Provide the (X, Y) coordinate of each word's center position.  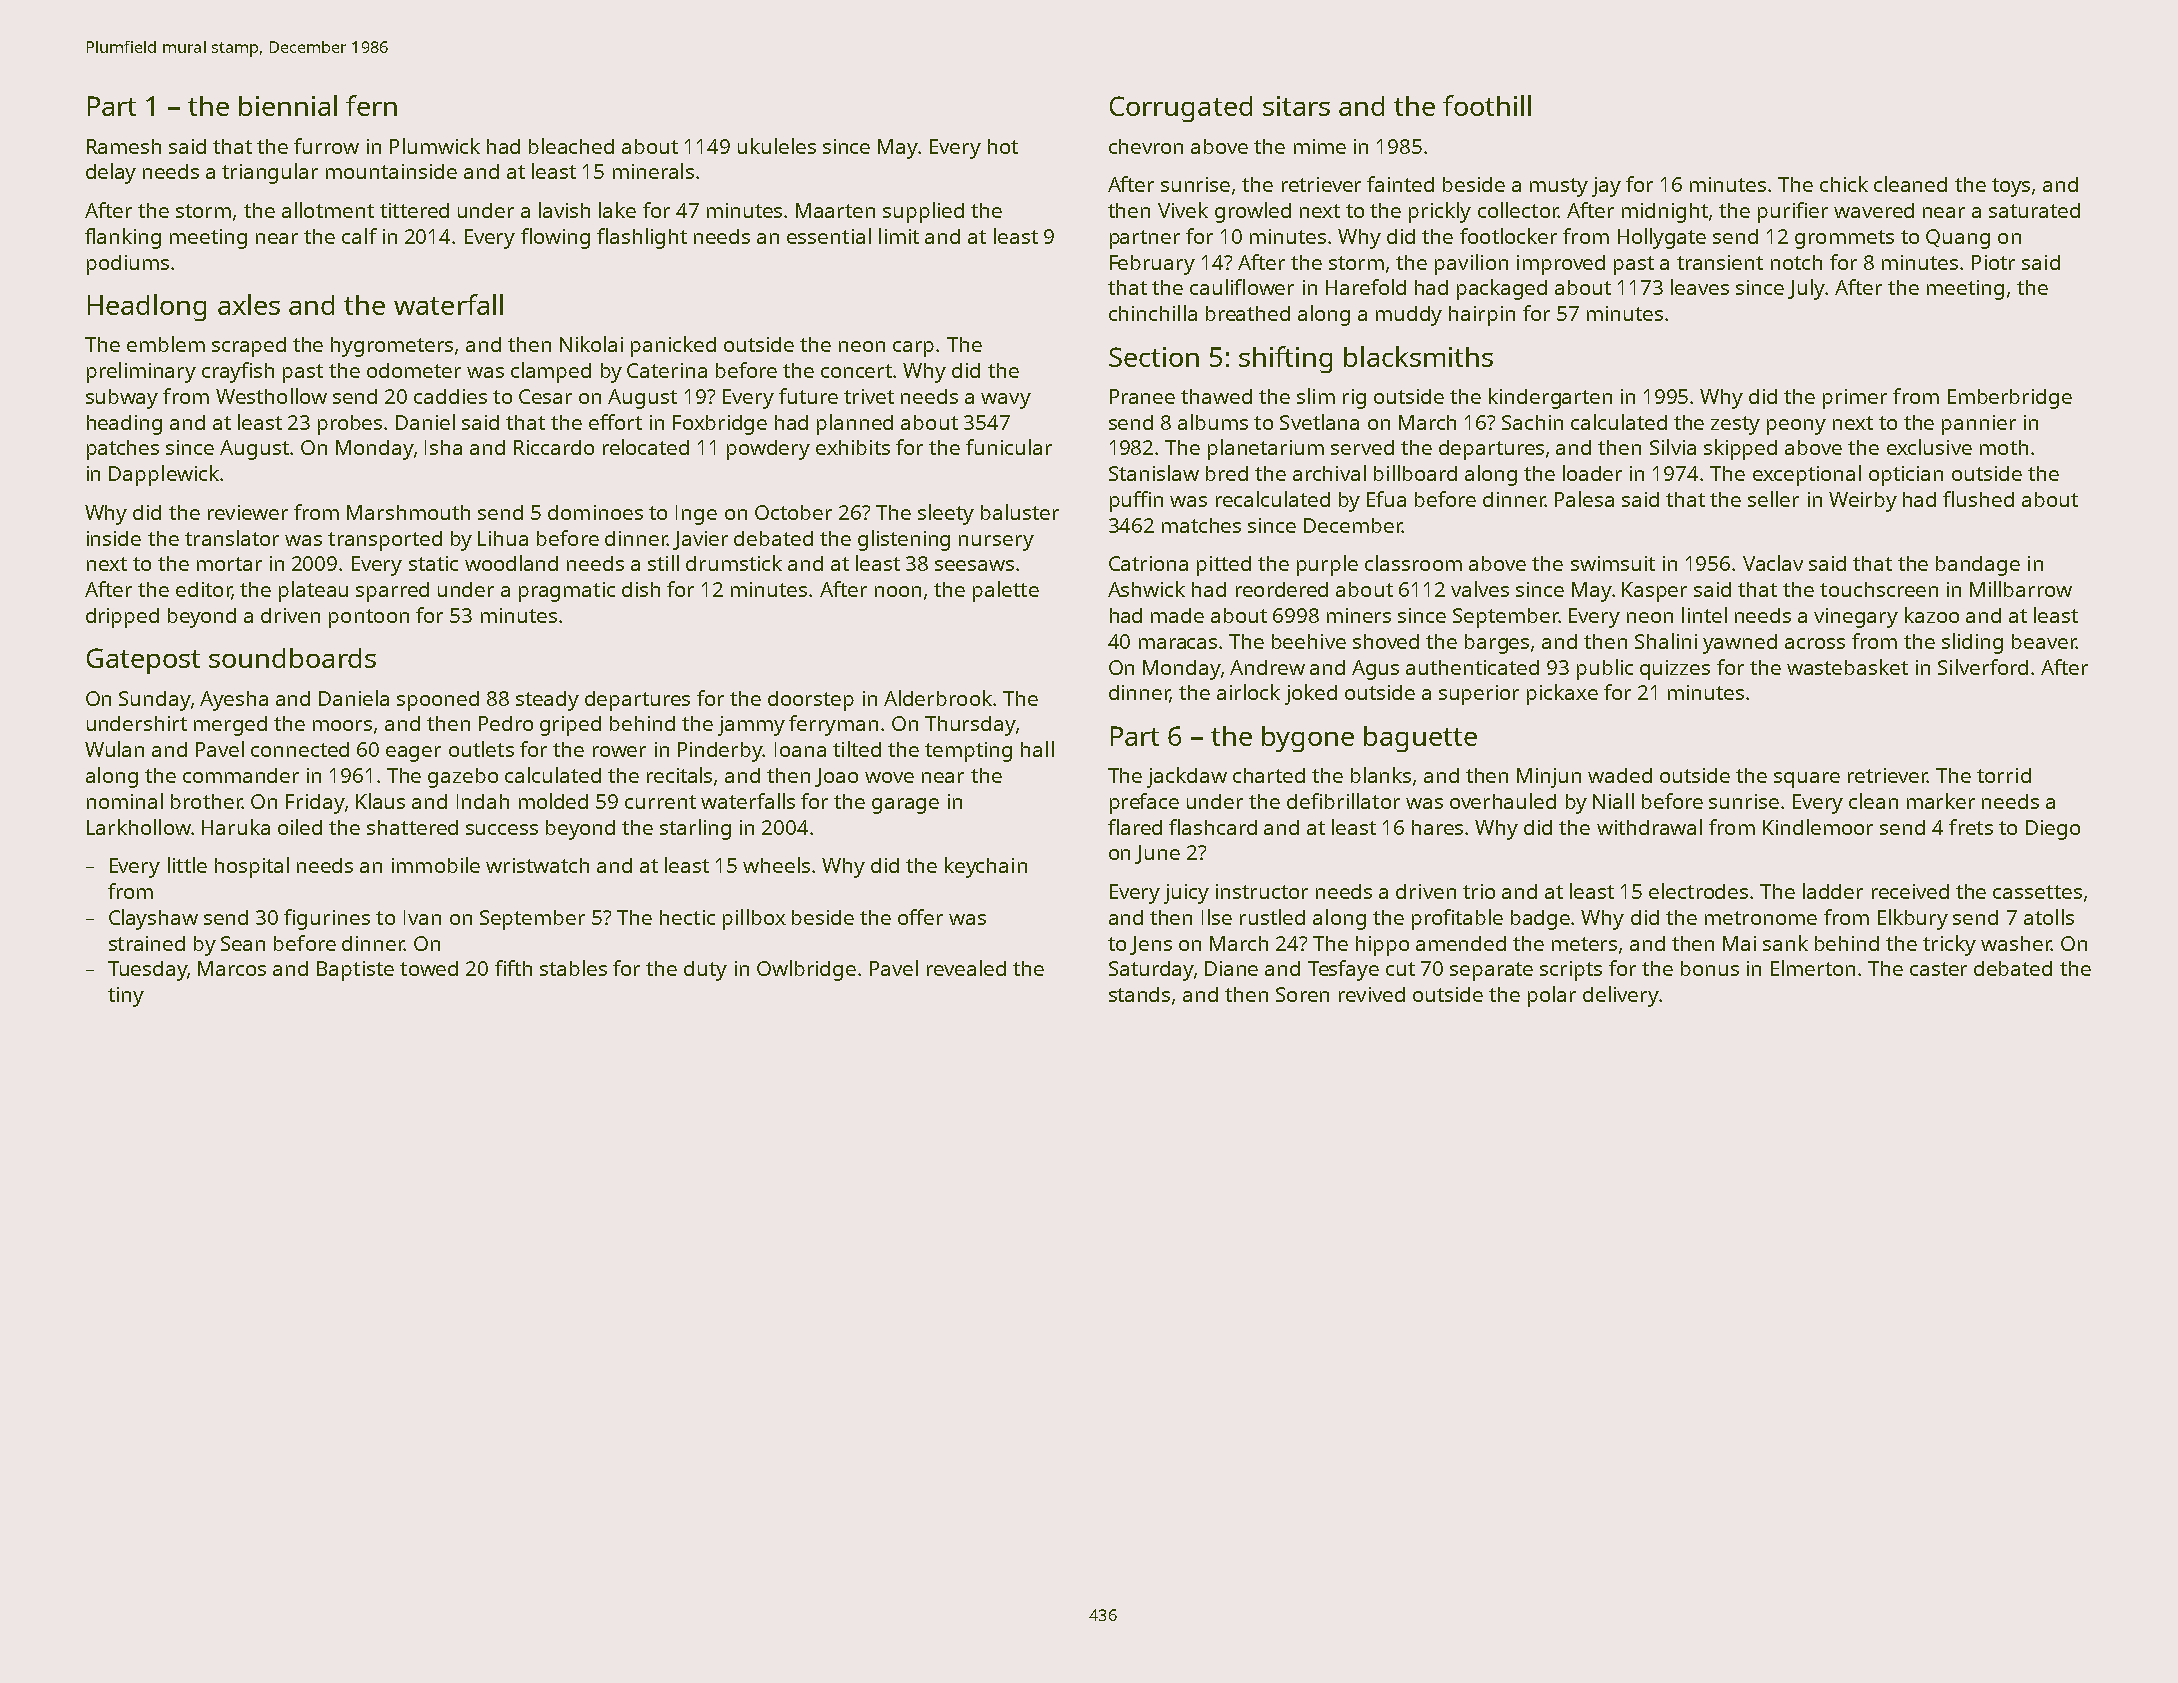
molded (553, 801)
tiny (126, 997)
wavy (1006, 401)
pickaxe (1562, 694)
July (1806, 289)
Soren (1302, 994)
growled (1253, 212)
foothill (1487, 105)
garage (905, 806)
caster (1938, 969)
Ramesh (124, 146)
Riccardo (554, 447)
